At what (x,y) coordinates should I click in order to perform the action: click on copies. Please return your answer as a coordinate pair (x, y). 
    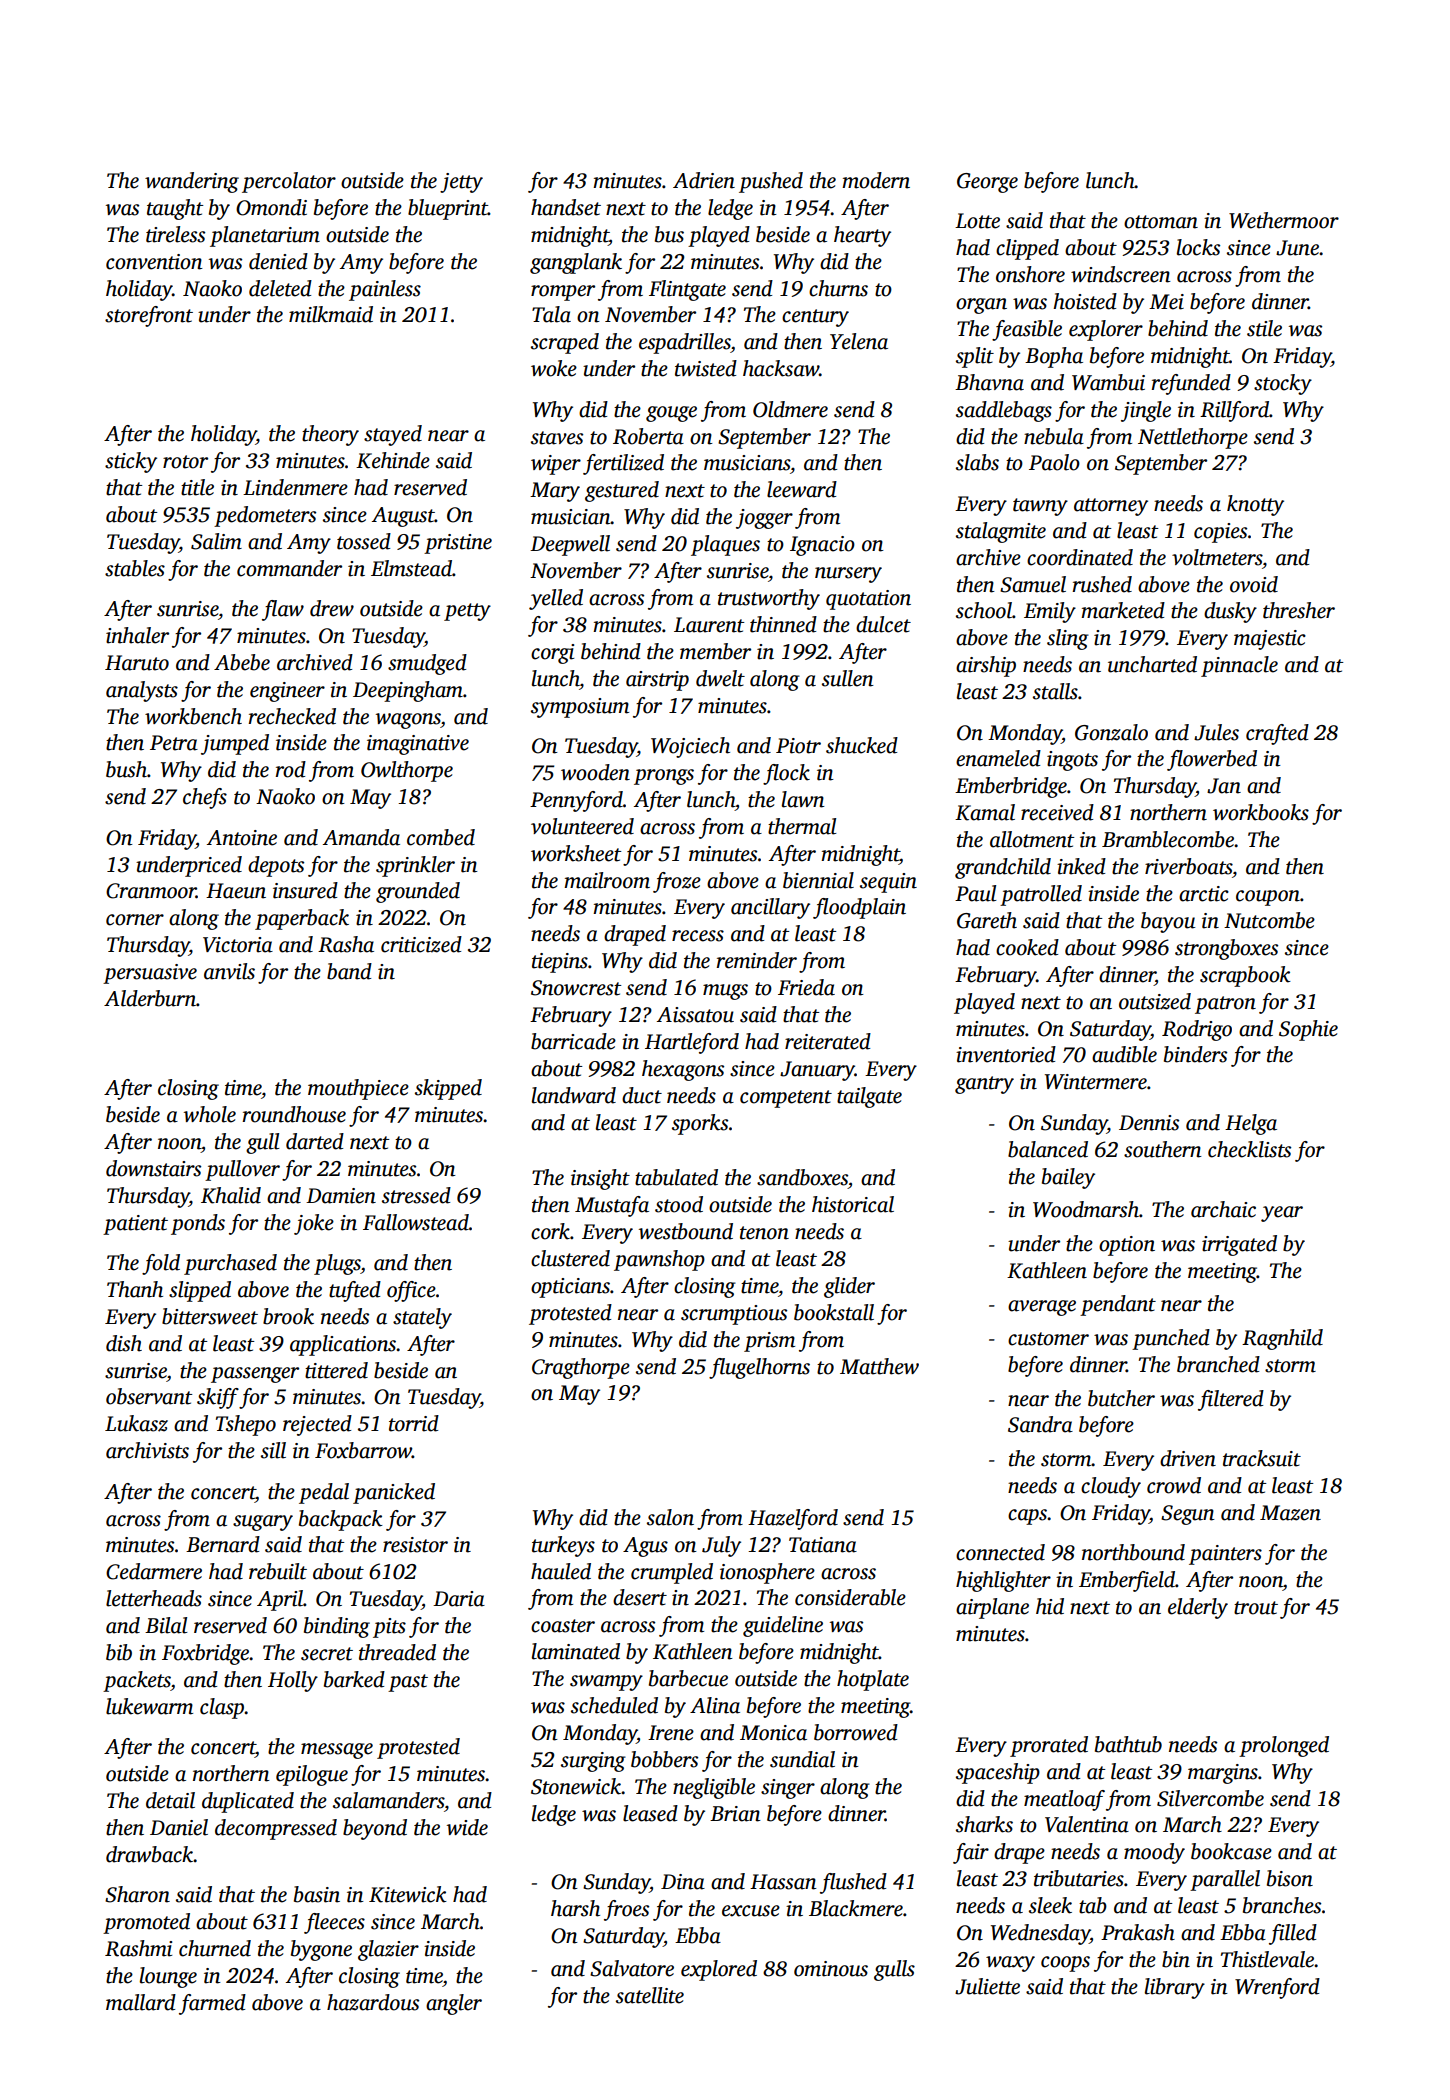
    Looking at the image, I should click on (1220, 533).
